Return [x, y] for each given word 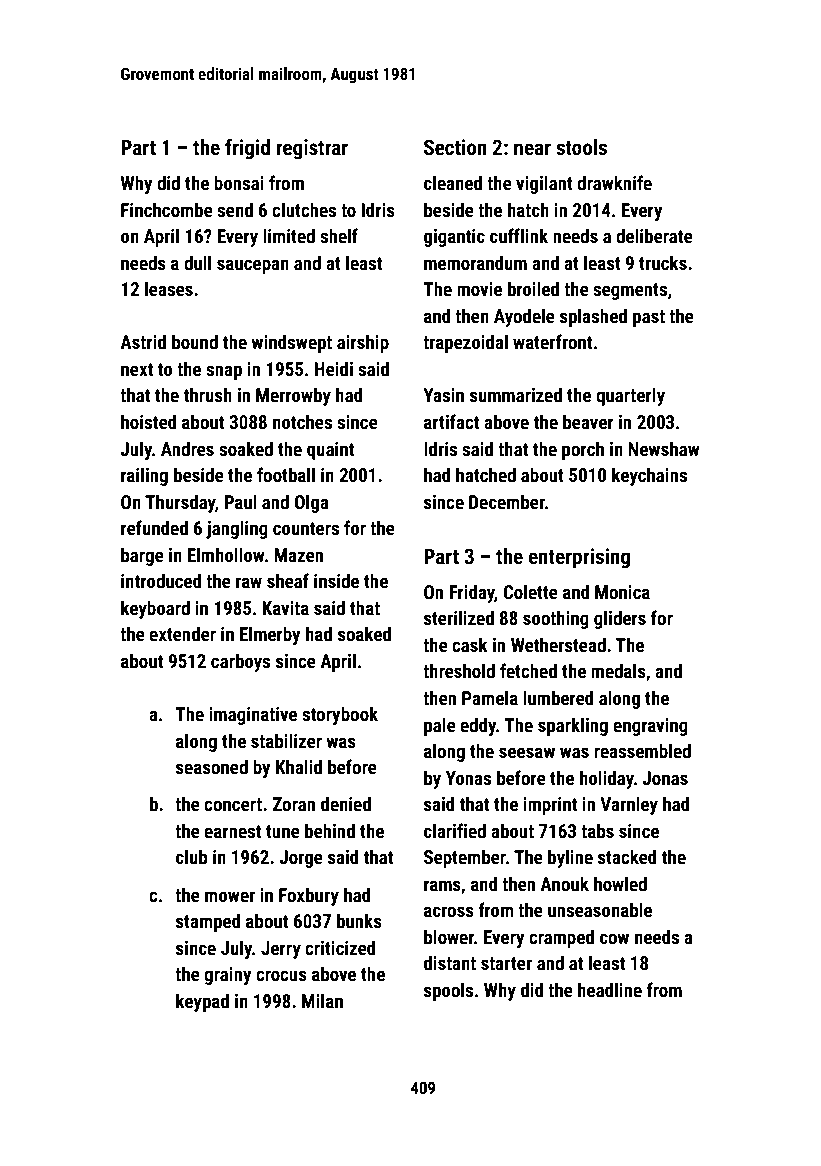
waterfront [552, 341]
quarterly [630, 396]
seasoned [212, 766]
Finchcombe [167, 209]
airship [363, 343]
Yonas [468, 778]
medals [618, 670]
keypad [202, 1002]
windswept [291, 343]
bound [195, 341]
